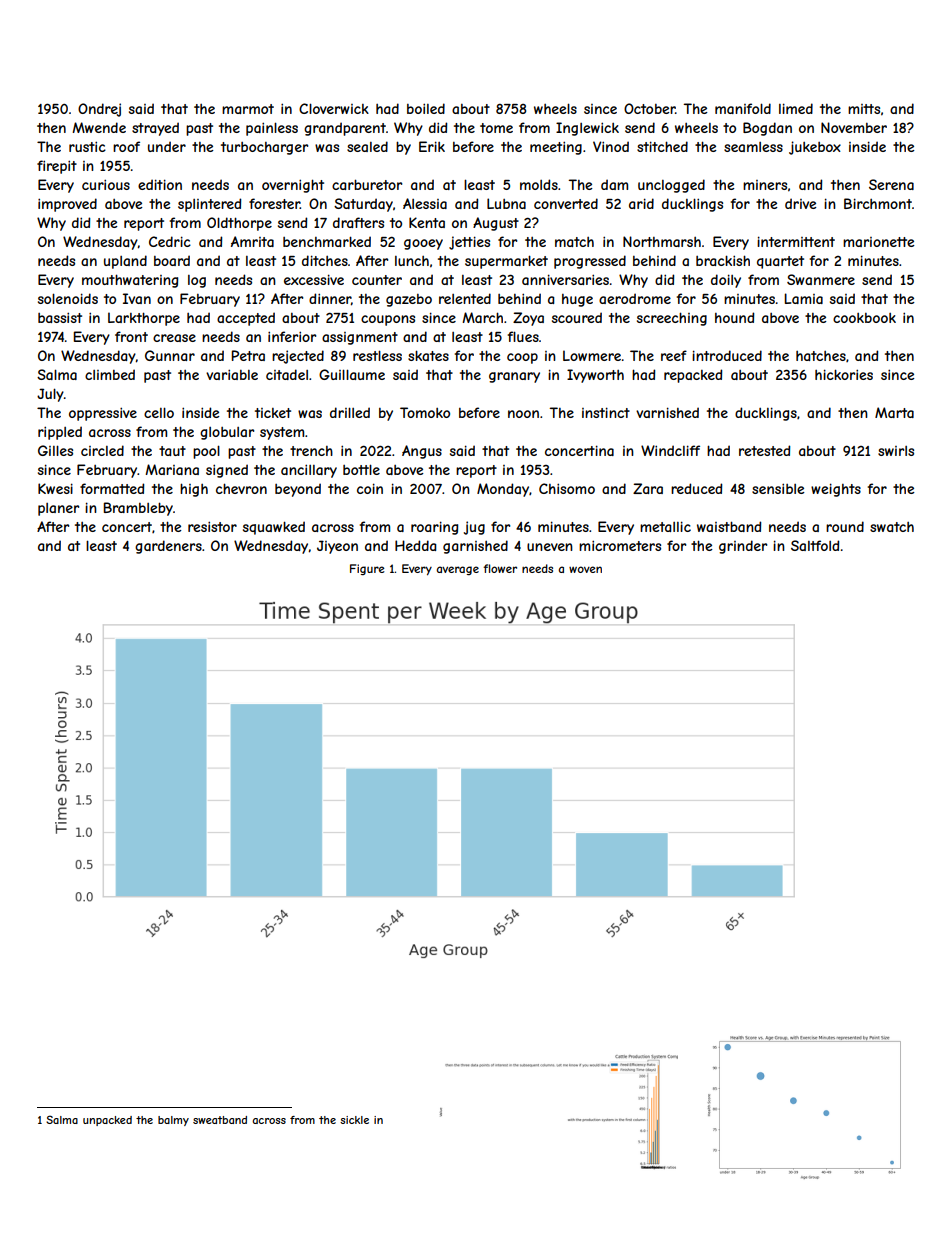 Image resolution: width=952 pixels, height=1233 pixels. What do you see at coordinates (327, 241) in the image?
I see `benchmarked` at bounding box center [327, 241].
